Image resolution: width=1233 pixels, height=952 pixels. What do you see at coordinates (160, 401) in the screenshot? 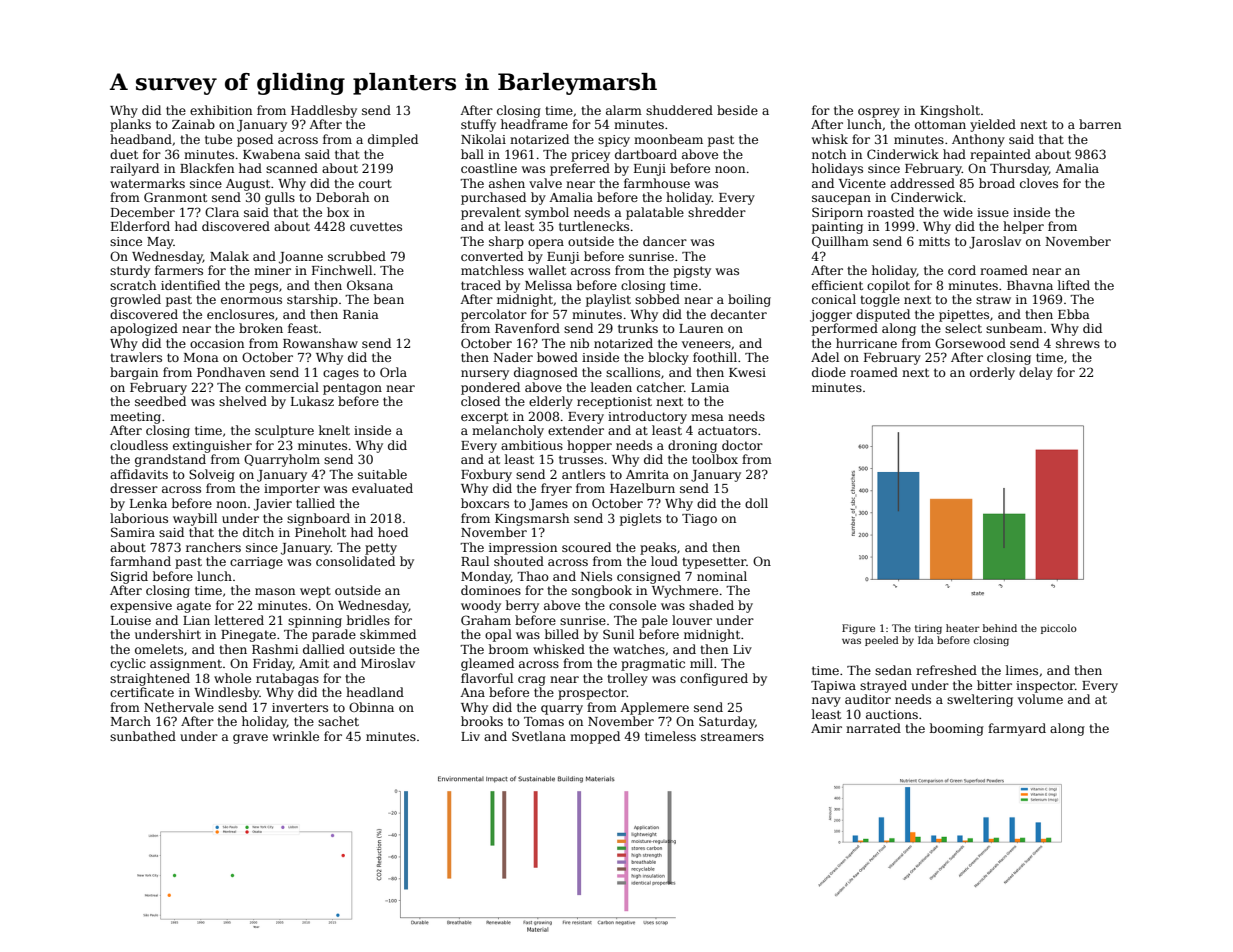
I see `seedbed` at bounding box center [160, 401].
